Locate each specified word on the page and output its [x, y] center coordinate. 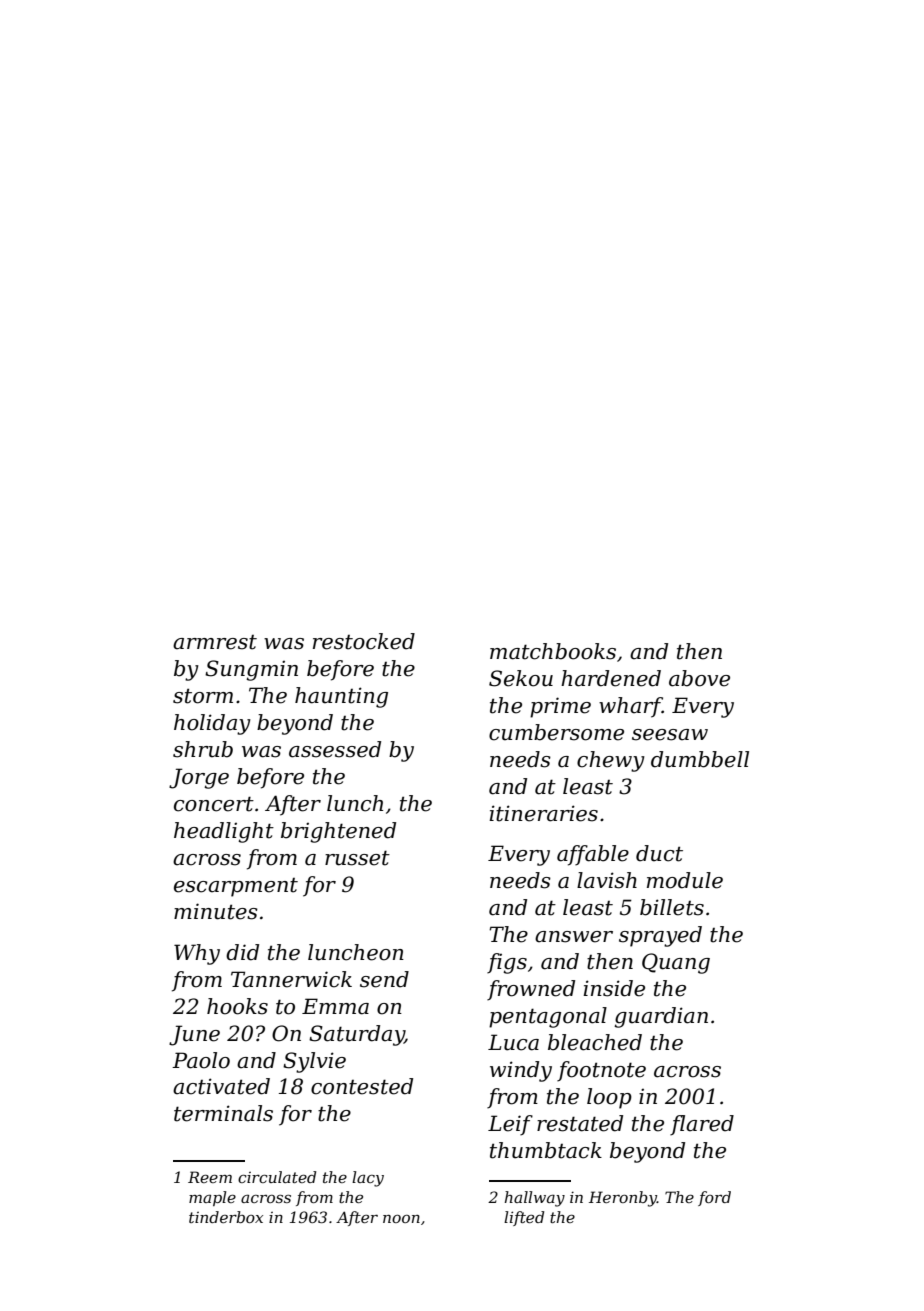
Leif [510, 1125]
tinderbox [226, 1217]
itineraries [543, 813]
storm [203, 696]
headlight [224, 832]
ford [714, 1198]
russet [357, 858]
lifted [524, 1218]
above [699, 678]
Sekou [521, 678]
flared [702, 1125]
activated [221, 1086]
